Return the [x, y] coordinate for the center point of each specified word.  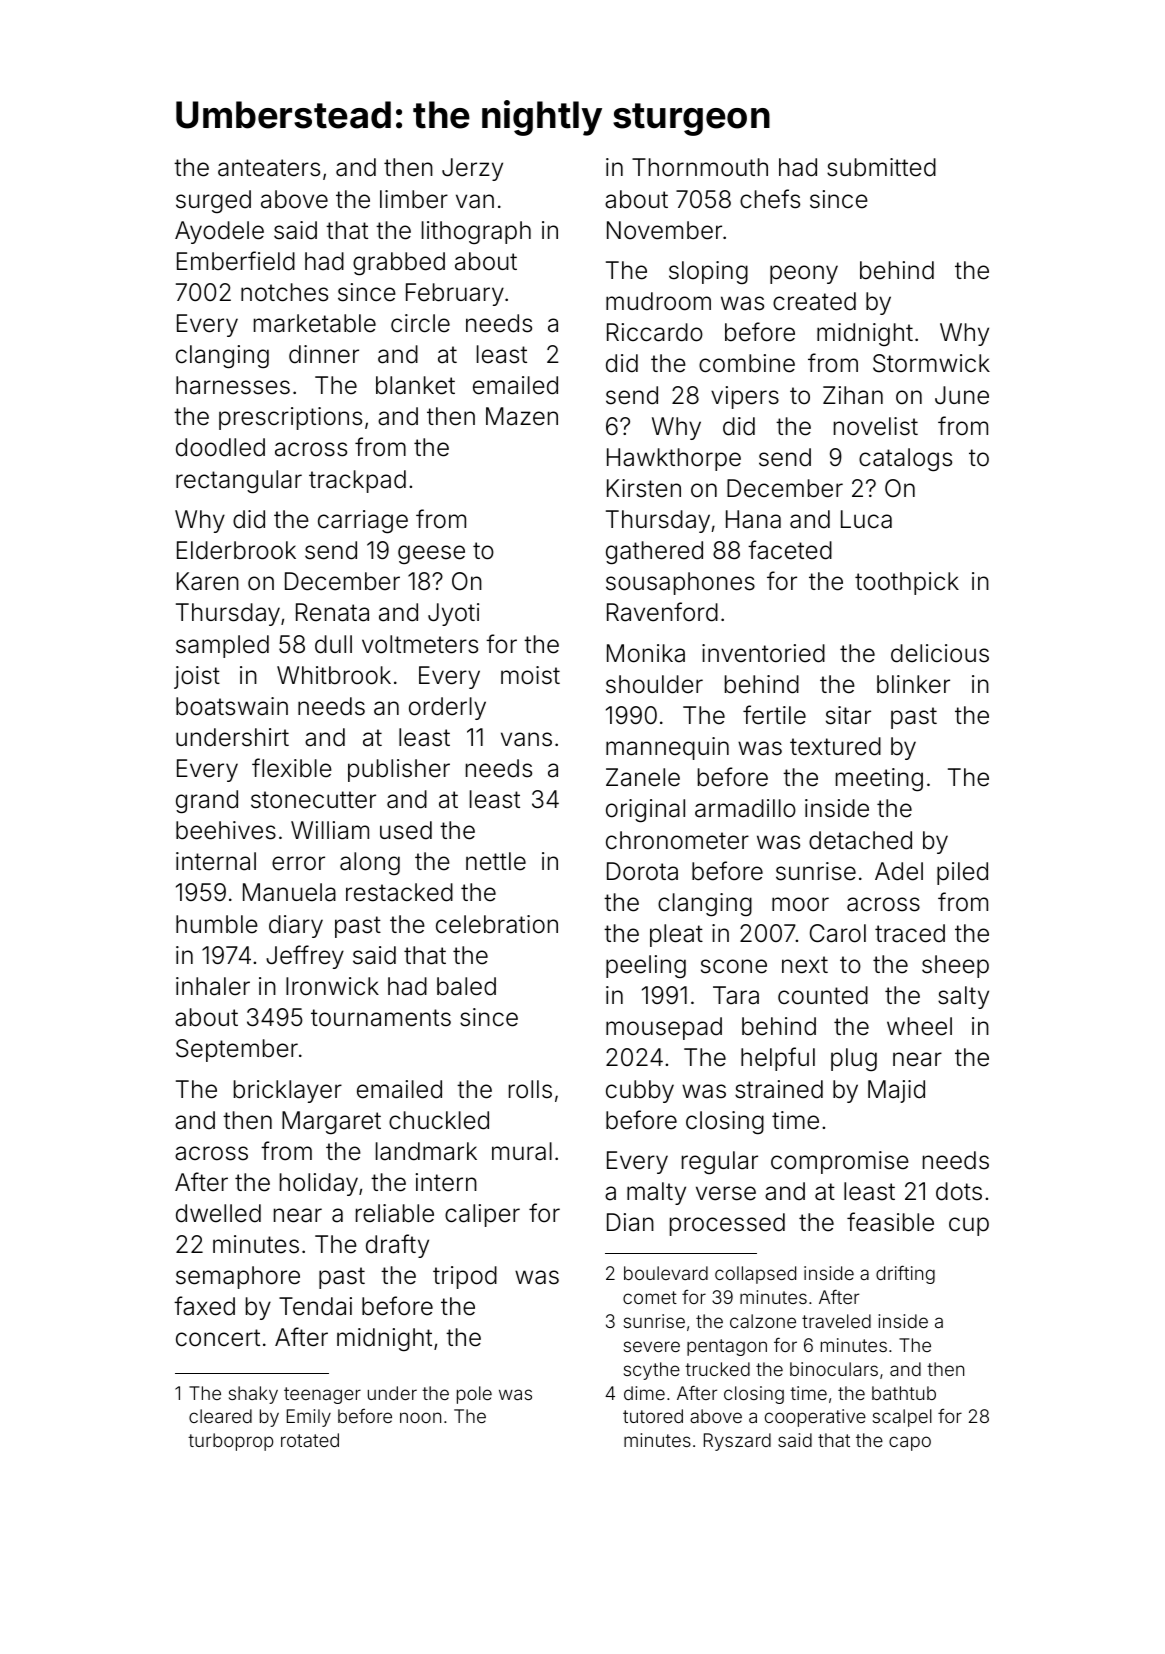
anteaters [269, 168]
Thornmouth [700, 167]
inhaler [213, 986]
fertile [774, 715]
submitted [881, 167]
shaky [253, 1395]
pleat [676, 935]
